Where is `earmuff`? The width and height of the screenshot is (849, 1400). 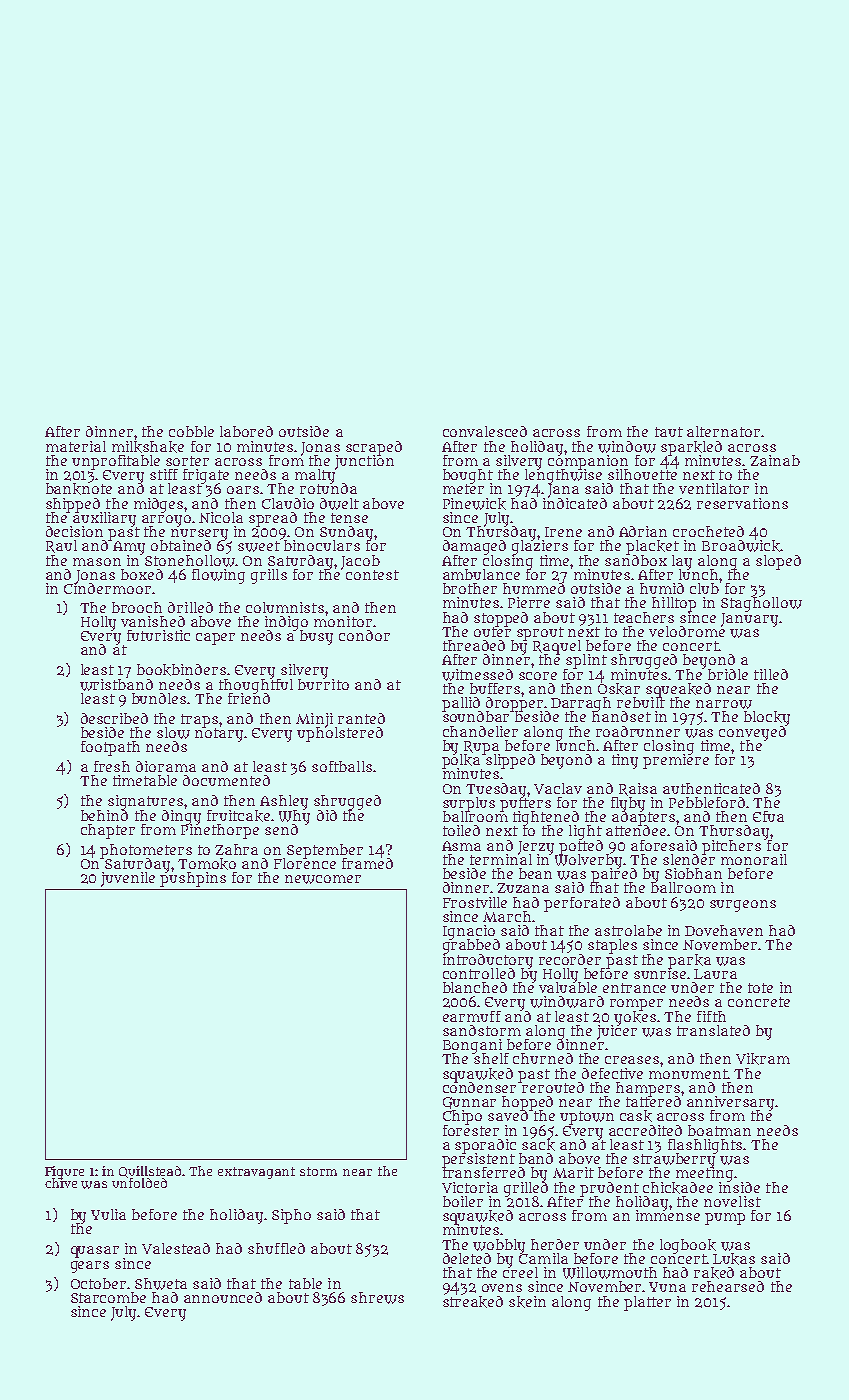
earmuff is located at coordinates (472, 1016).
